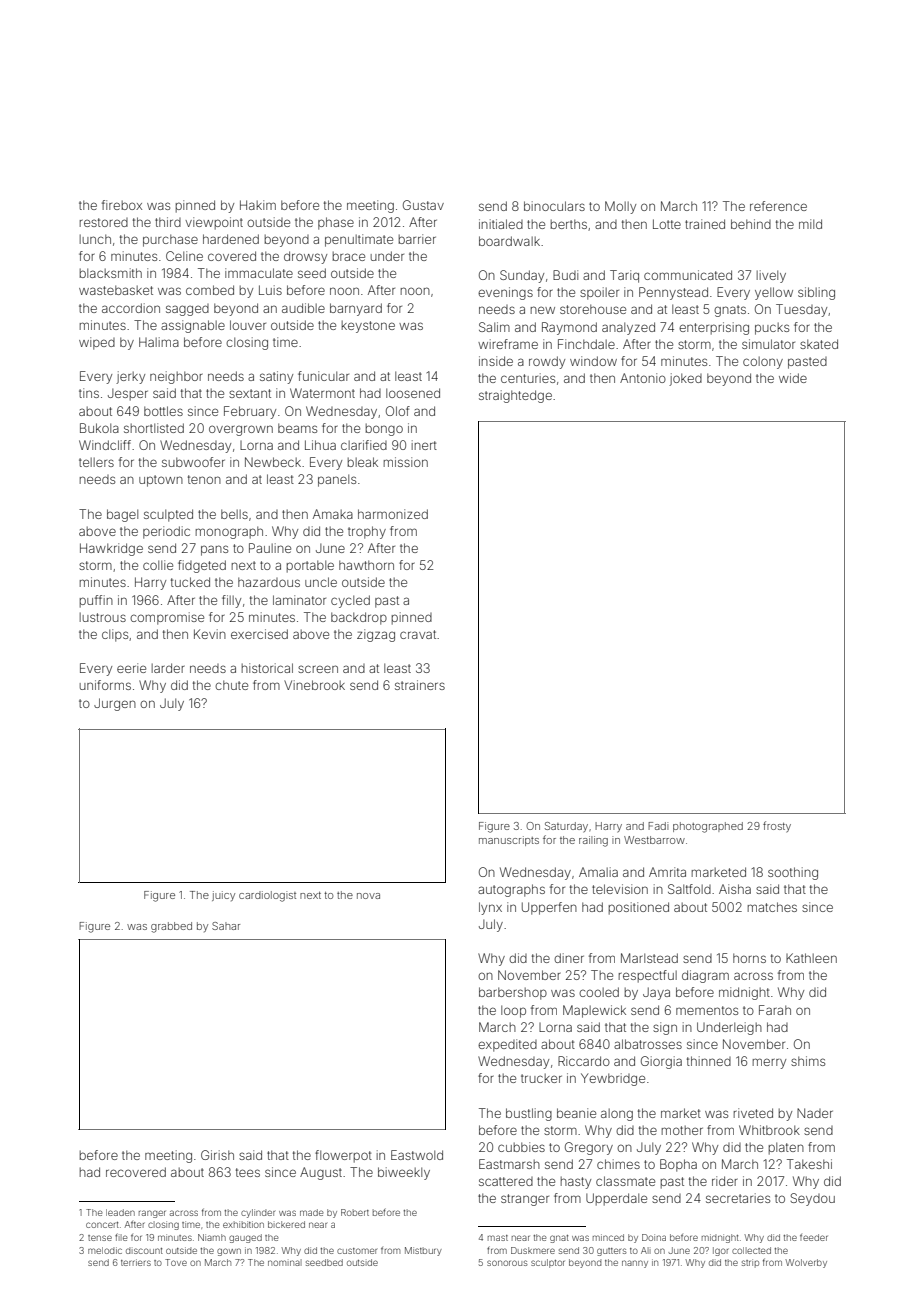 The height and width of the document is (1308, 924). Describe the element at coordinates (584, 1061) in the document. I see `Riccardo` at that location.
